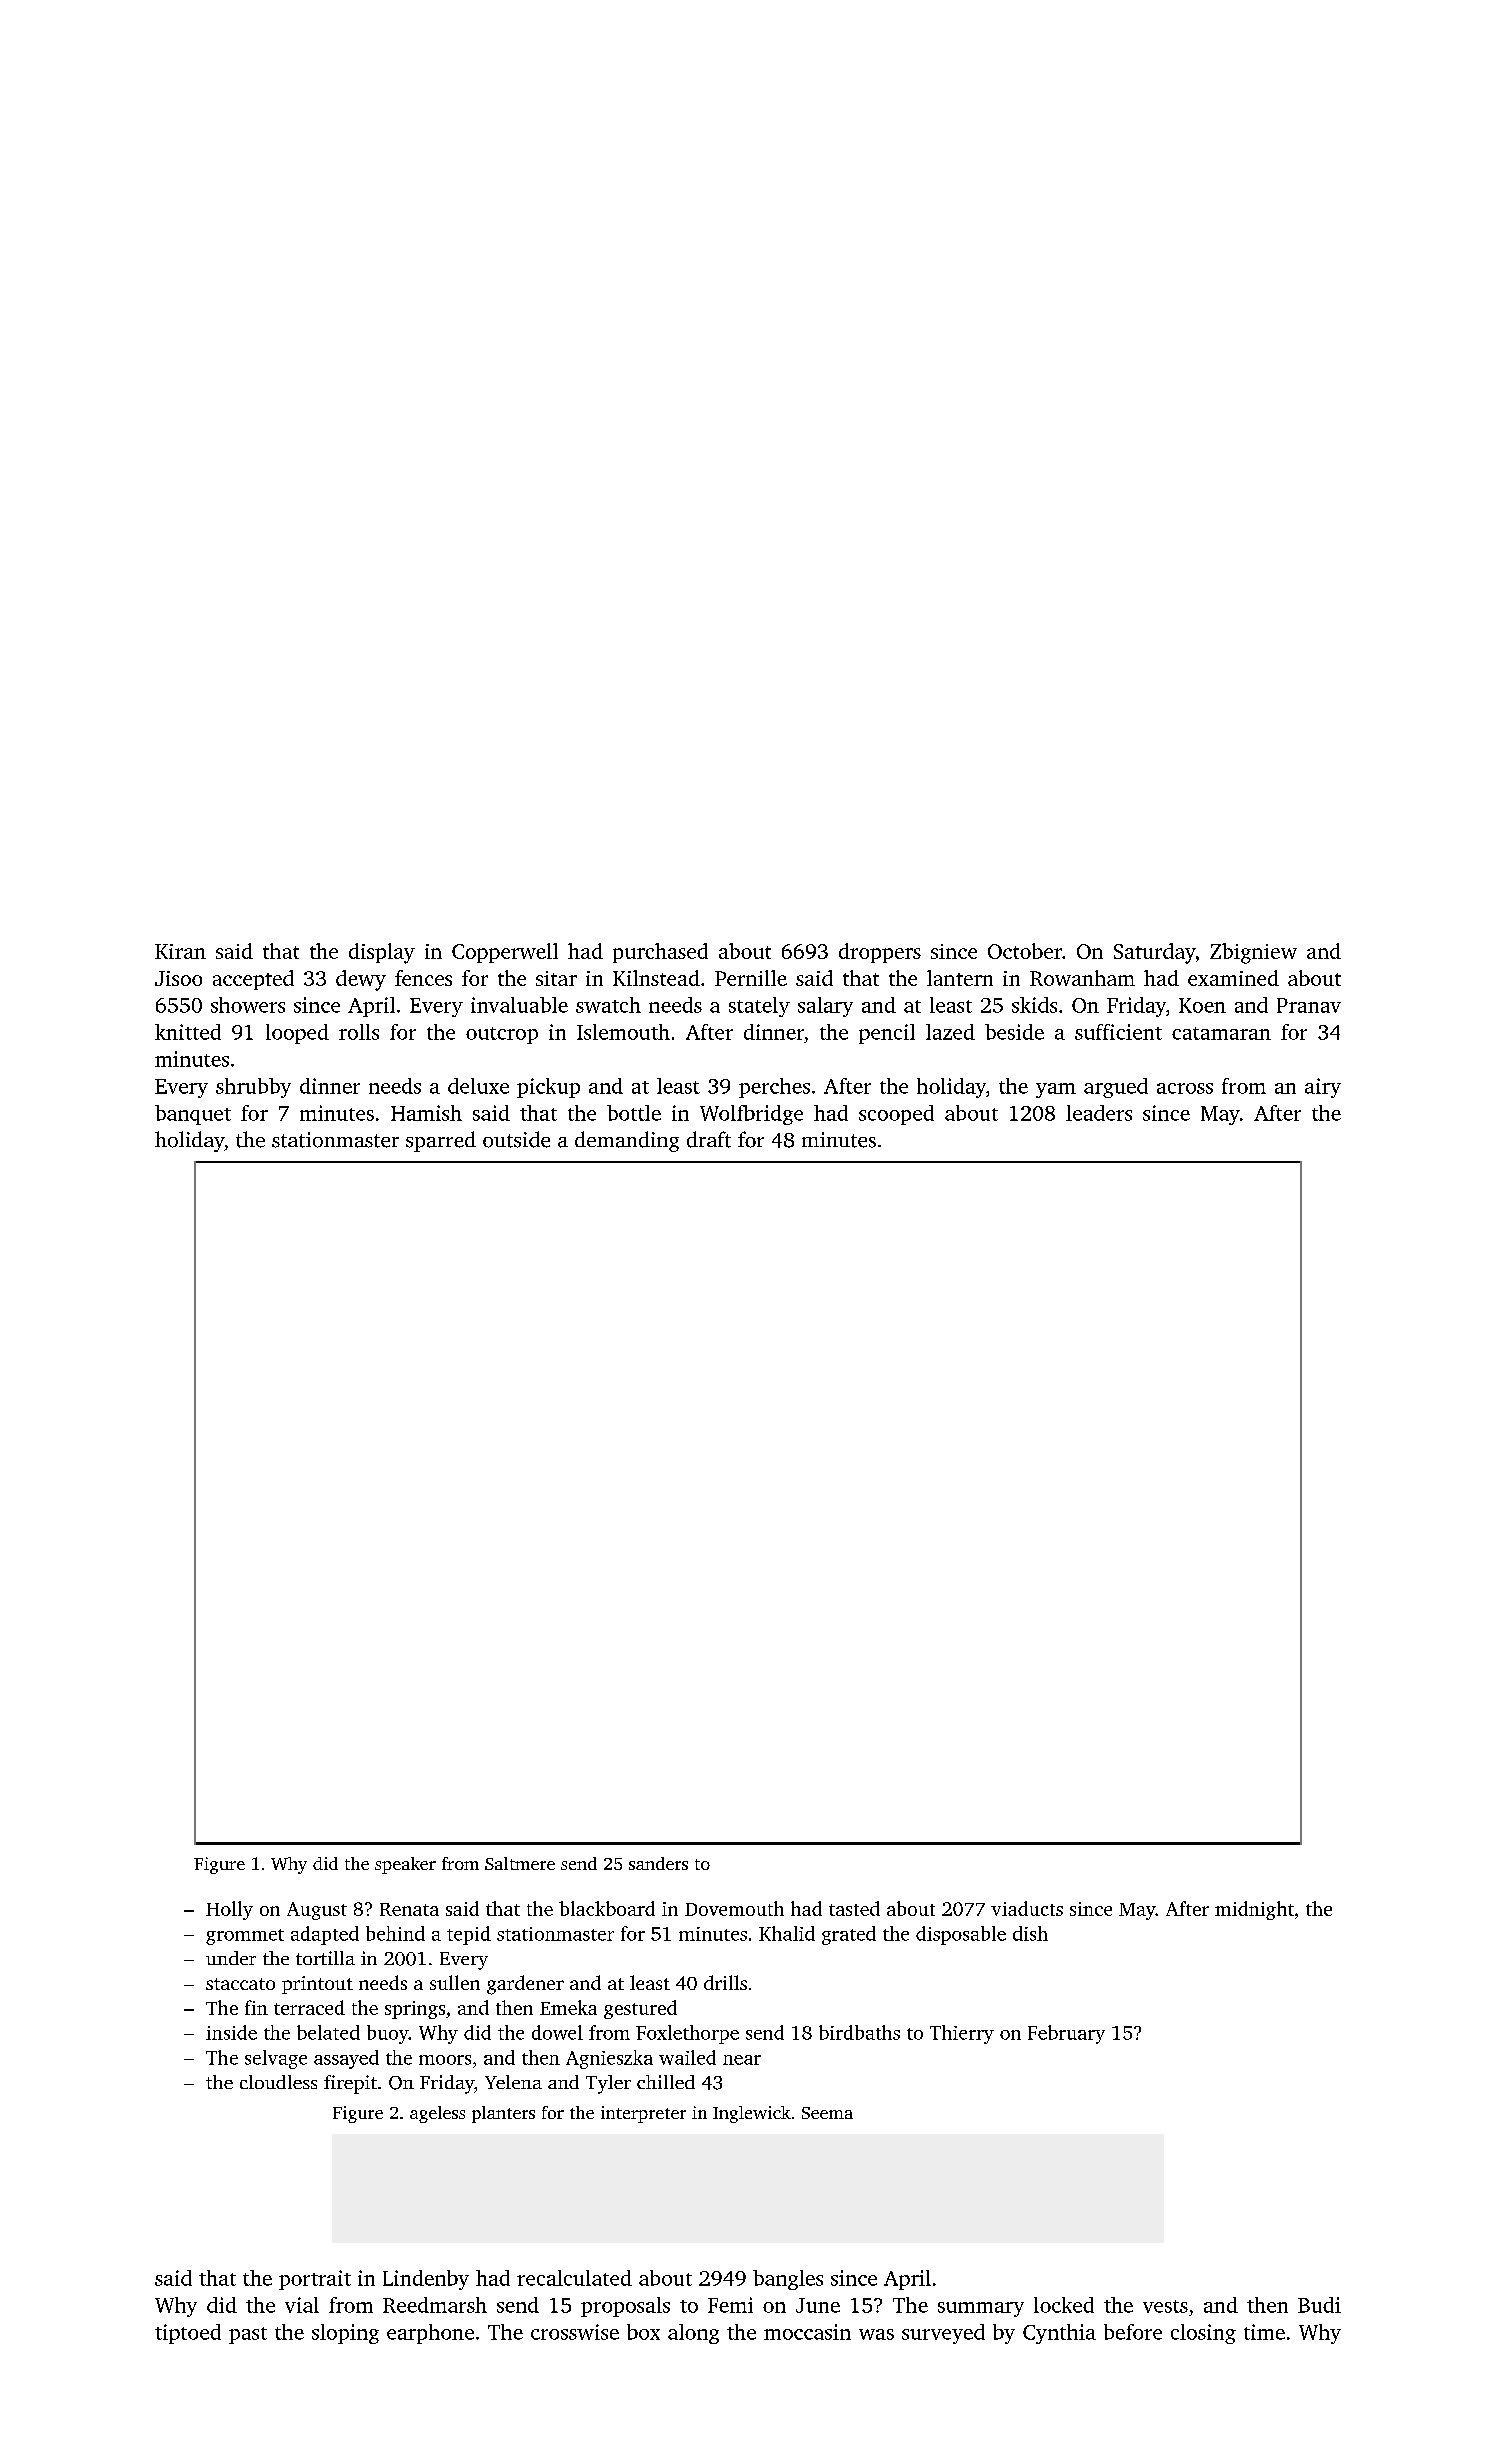 The image size is (1496, 2464). Describe the element at coordinates (1323, 1088) in the image. I see `airy` at that location.
